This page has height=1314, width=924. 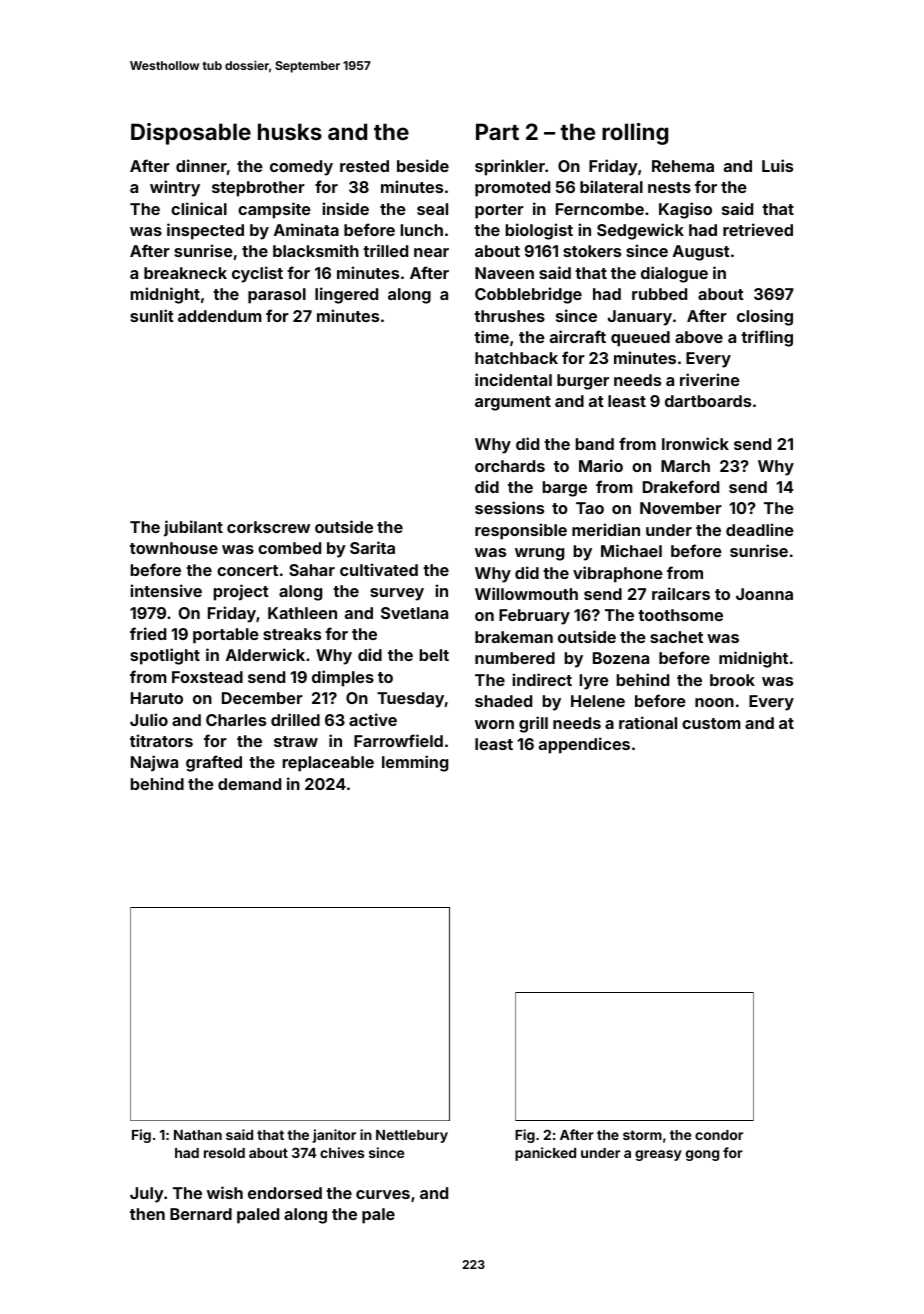 I want to click on argument, so click(x=513, y=403).
